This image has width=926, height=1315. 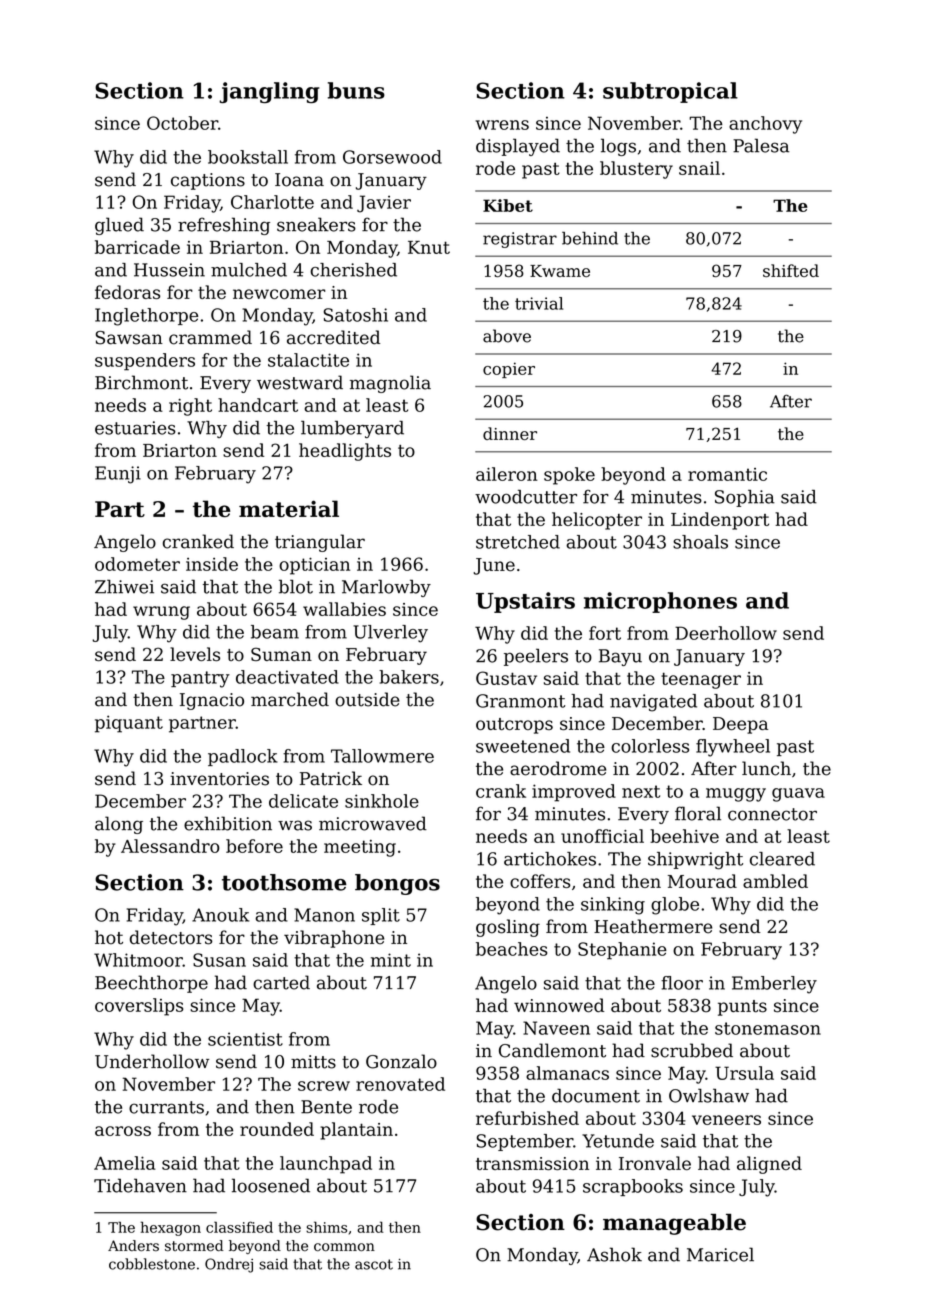 I want to click on accredited, so click(x=333, y=337).
